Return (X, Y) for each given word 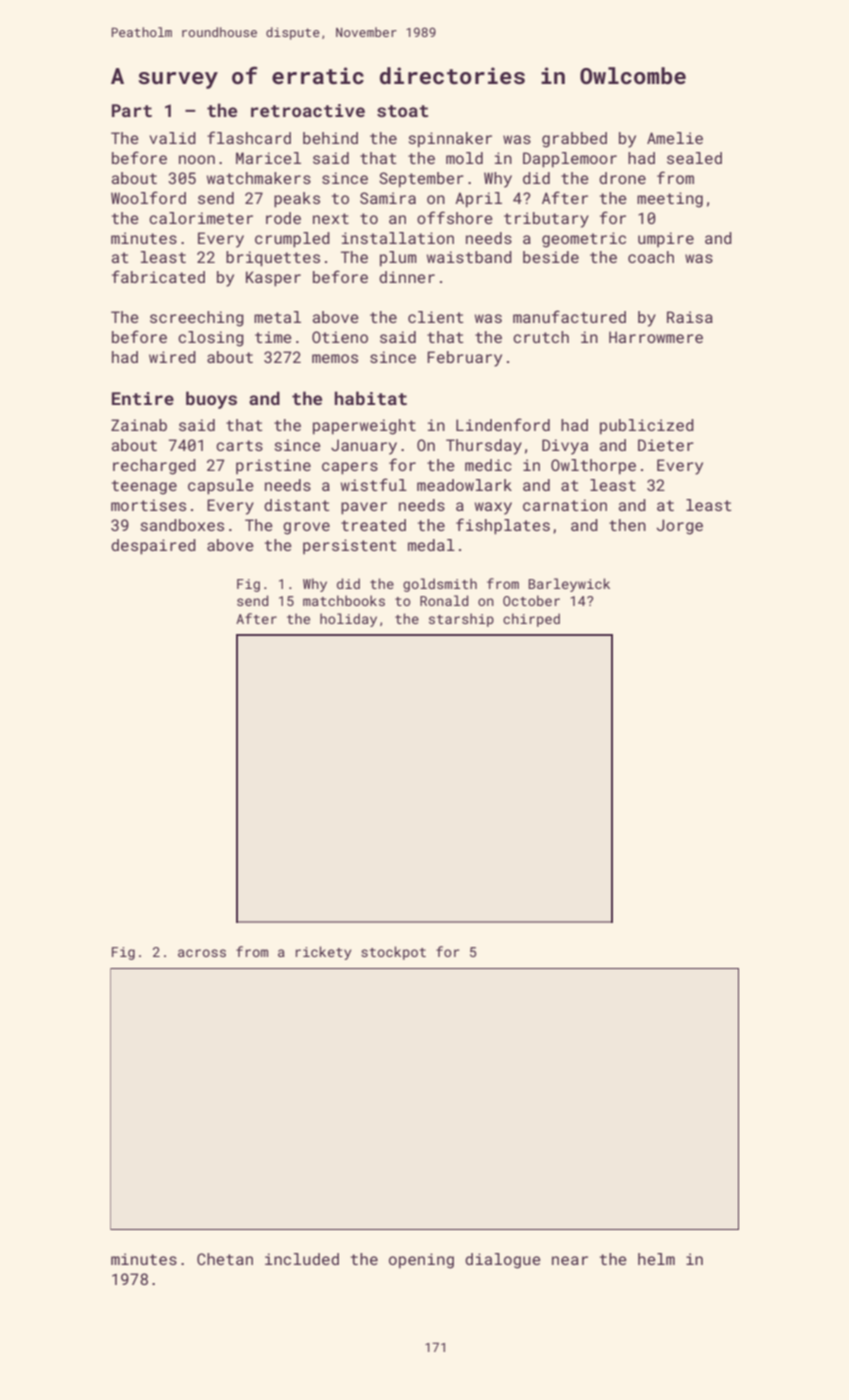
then (627, 525)
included (302, 1259)
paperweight (364, 427)
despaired (153, 547)
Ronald (444, 600)
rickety (324, 953)
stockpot (393, 953)
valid (172, 138)
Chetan (225, 1259)
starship (461, 620)
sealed (694, 158)
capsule (221, 487)
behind (330, 138)
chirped (531, 620)
